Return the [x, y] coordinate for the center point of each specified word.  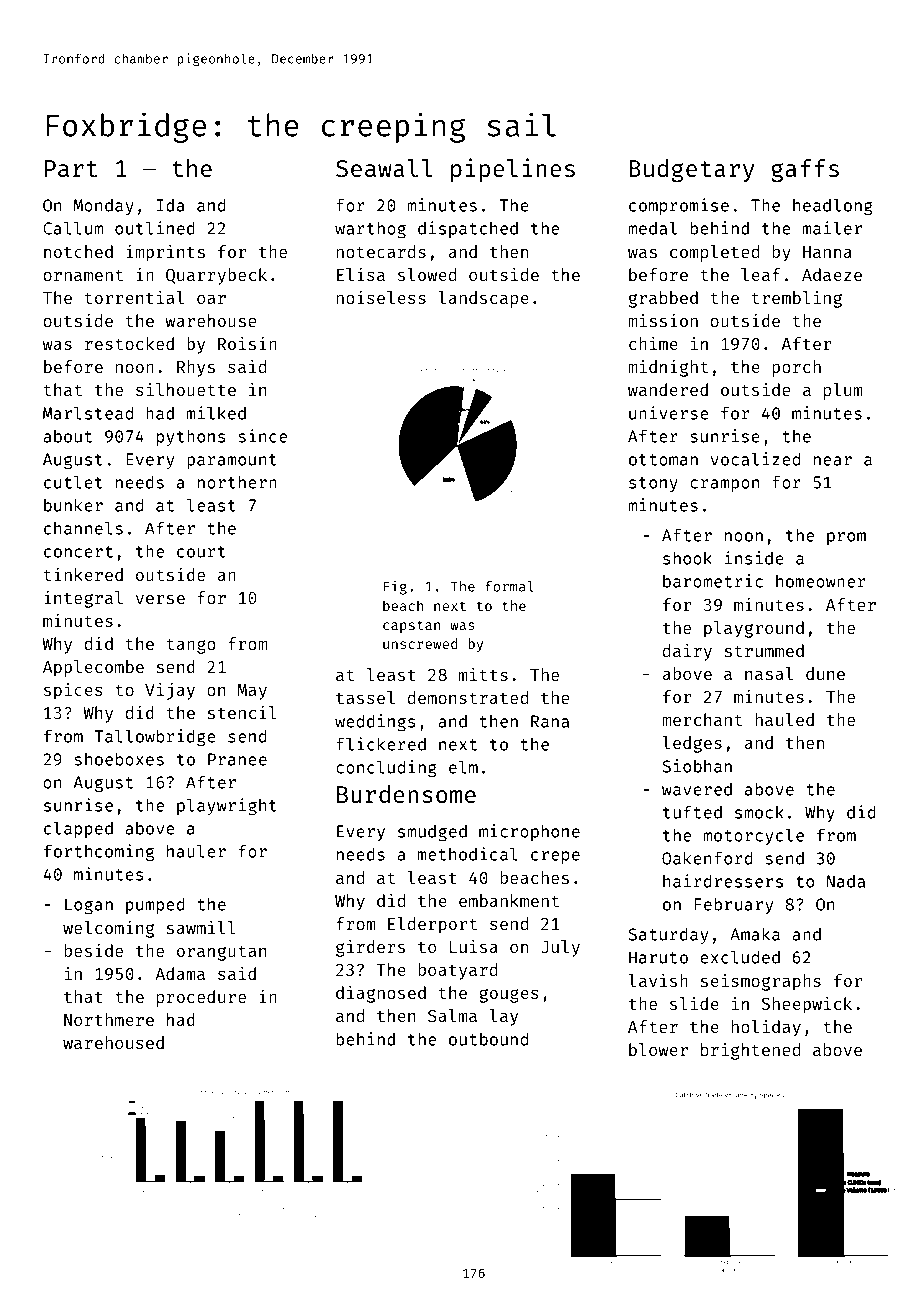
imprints [165, 253]
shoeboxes [119, 759]
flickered [381, 744]
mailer [832, 228]
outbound [488, 1039]
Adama [180, 973]
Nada [846, 881]
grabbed [663, 299]
